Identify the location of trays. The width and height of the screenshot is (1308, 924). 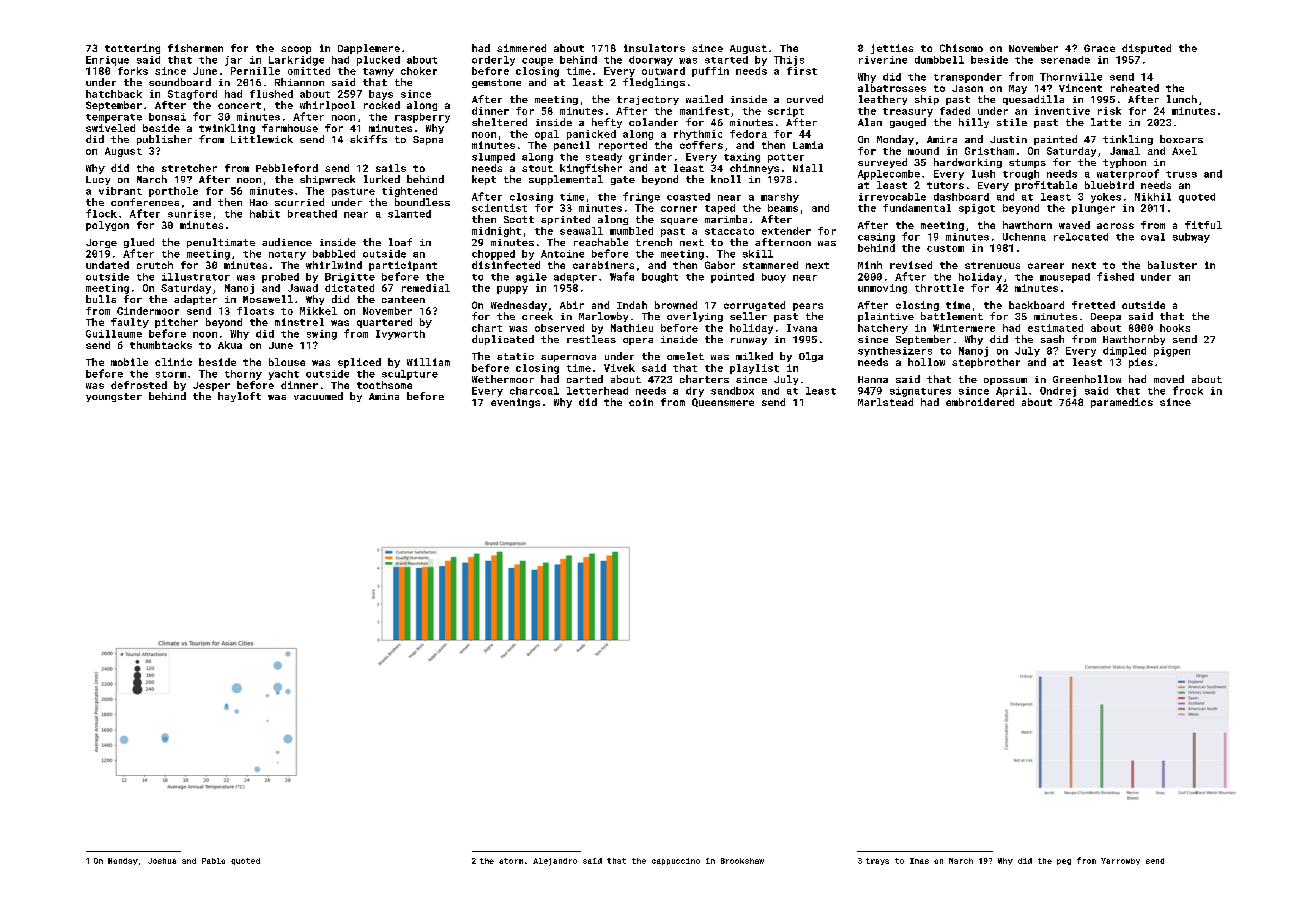
(877, 861).
